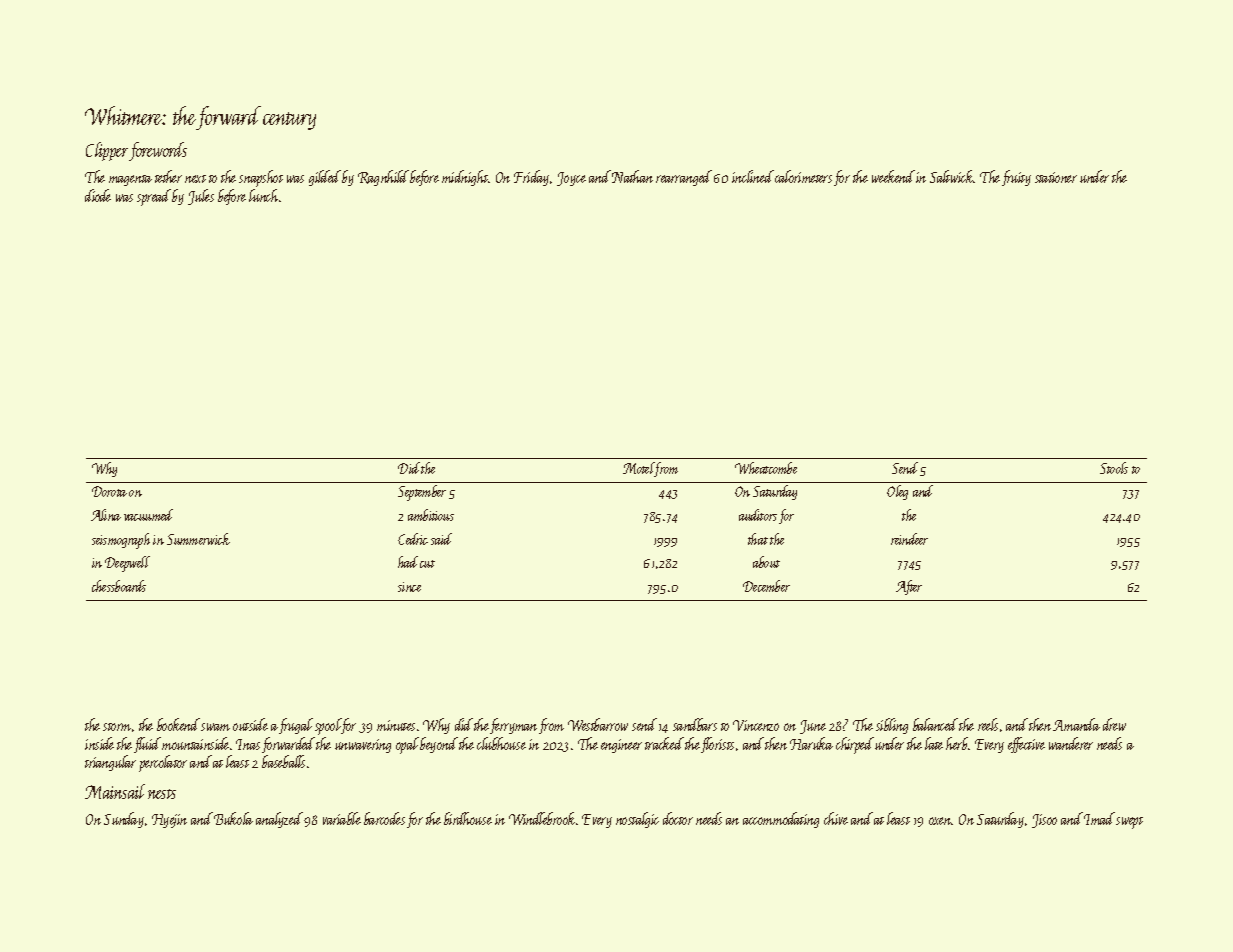 The height and width of the image is (952, 1233). What do you see at coordinates (109, 491) in the image?
I see `Dorota` at bounding box center [109, 491].
